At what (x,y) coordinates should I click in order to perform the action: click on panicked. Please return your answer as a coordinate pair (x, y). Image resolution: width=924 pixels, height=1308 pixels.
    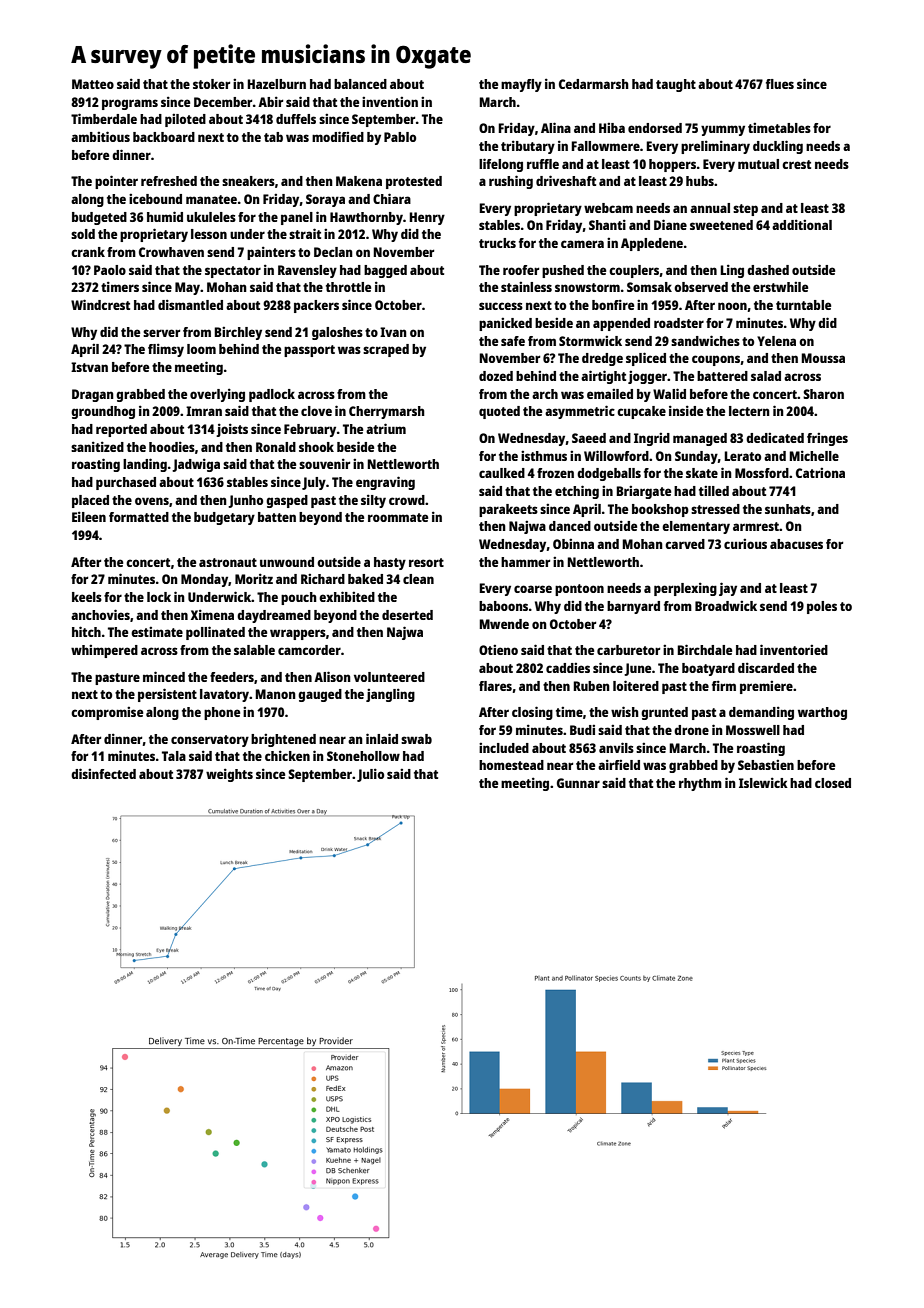
    Looking at the image, I should click on (505, 324).
